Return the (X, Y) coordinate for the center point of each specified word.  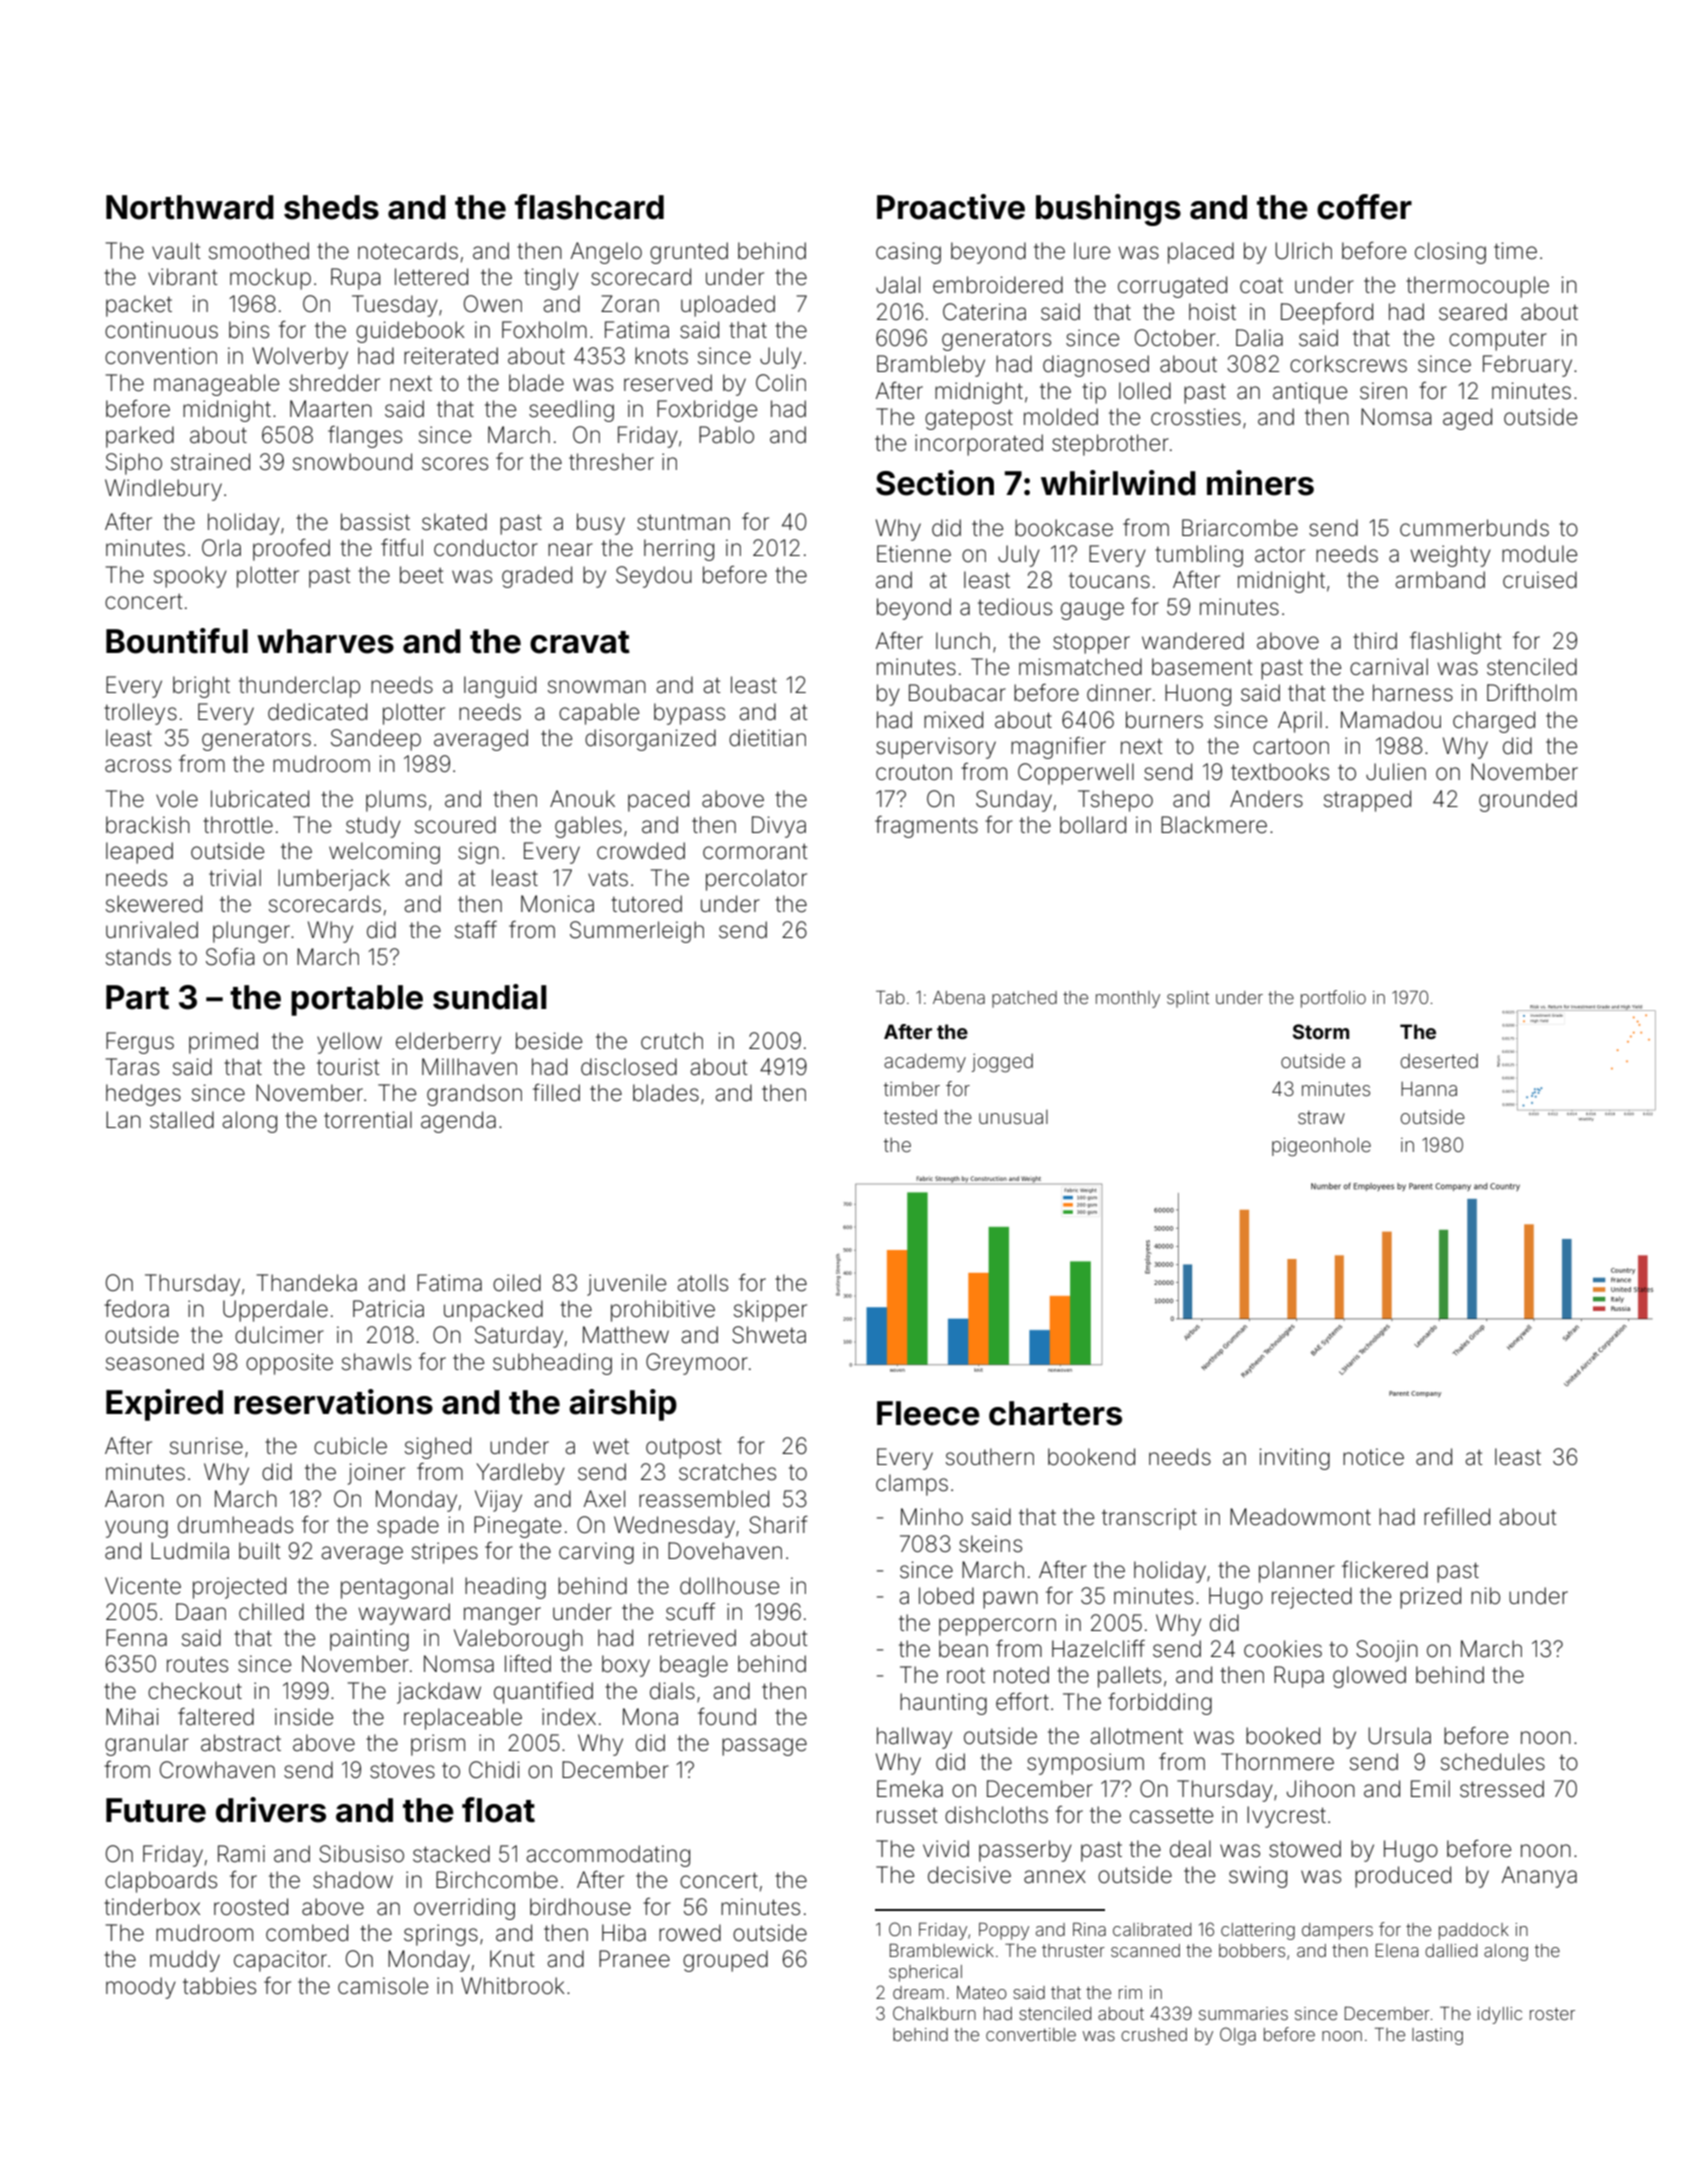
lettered (431, 277)
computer (1498, 341)
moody (141, 1988)
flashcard (589, 207)
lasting (1437, 2036)
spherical (925, 1973)
